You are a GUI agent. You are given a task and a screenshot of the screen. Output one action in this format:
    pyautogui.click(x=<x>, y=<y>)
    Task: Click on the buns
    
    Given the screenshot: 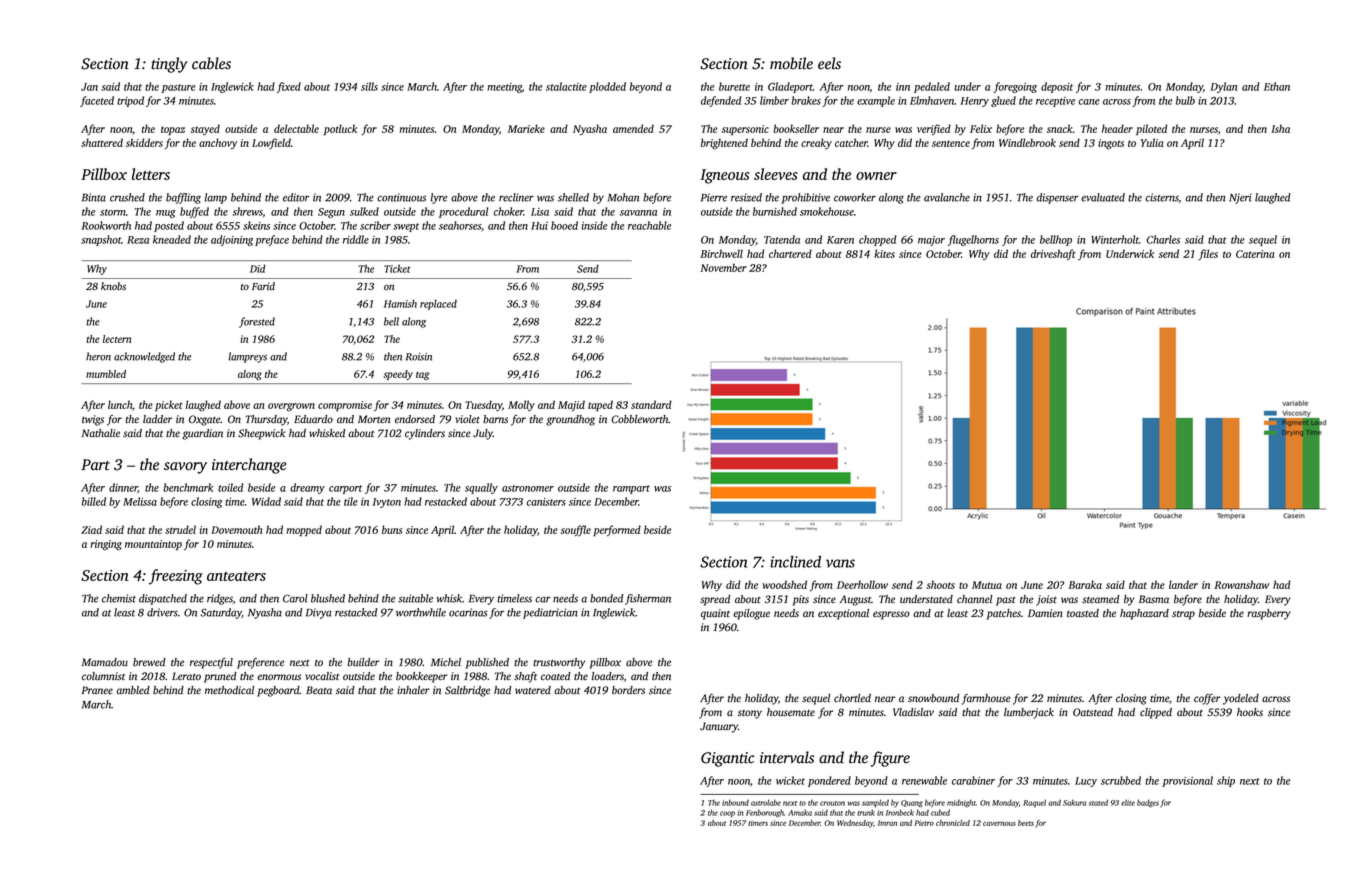 What is the action you would take?
    pyautogui.click(x=392, y=529)
